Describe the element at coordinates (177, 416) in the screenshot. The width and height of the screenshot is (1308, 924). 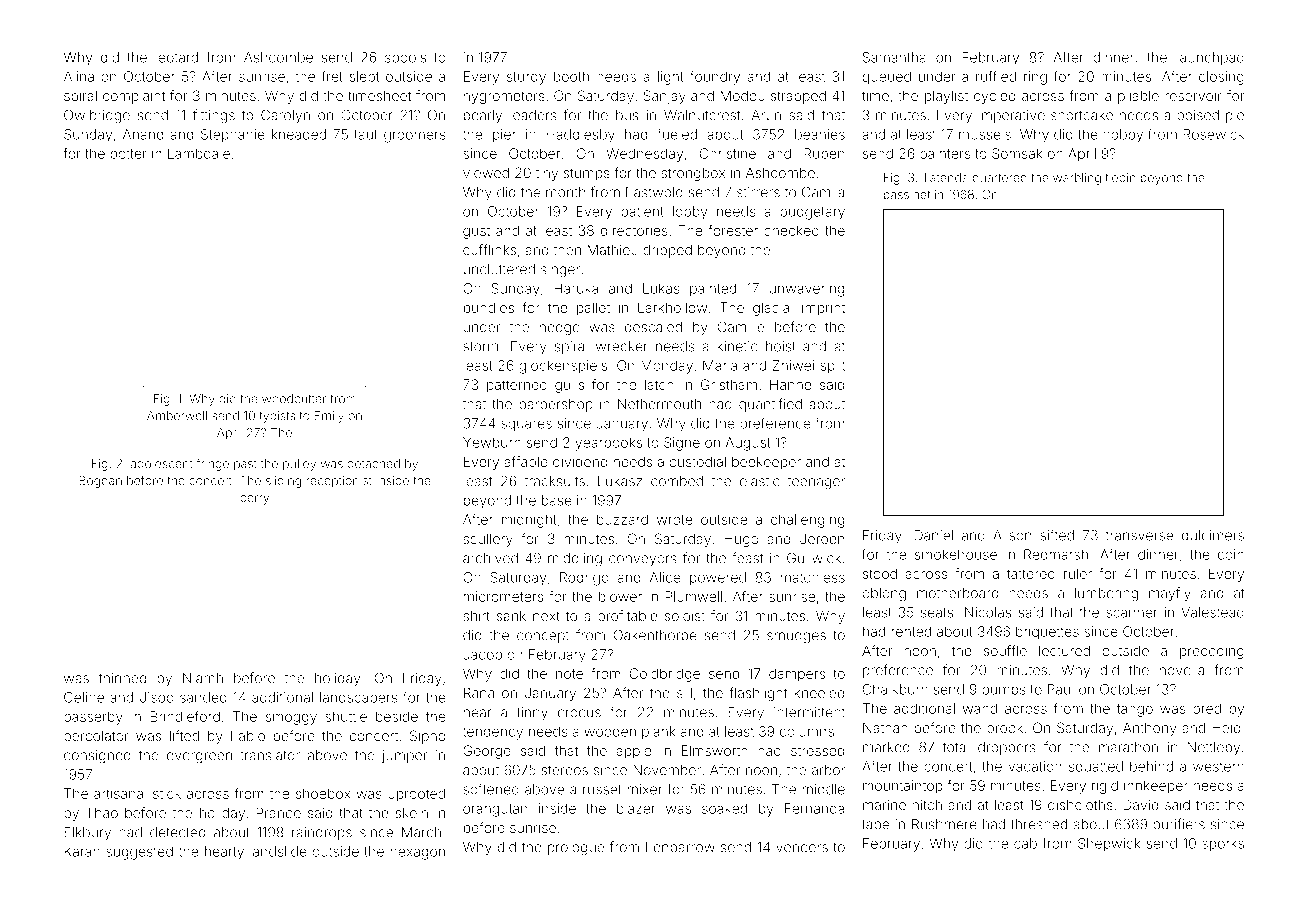
I see `Amberwell` at that location.
